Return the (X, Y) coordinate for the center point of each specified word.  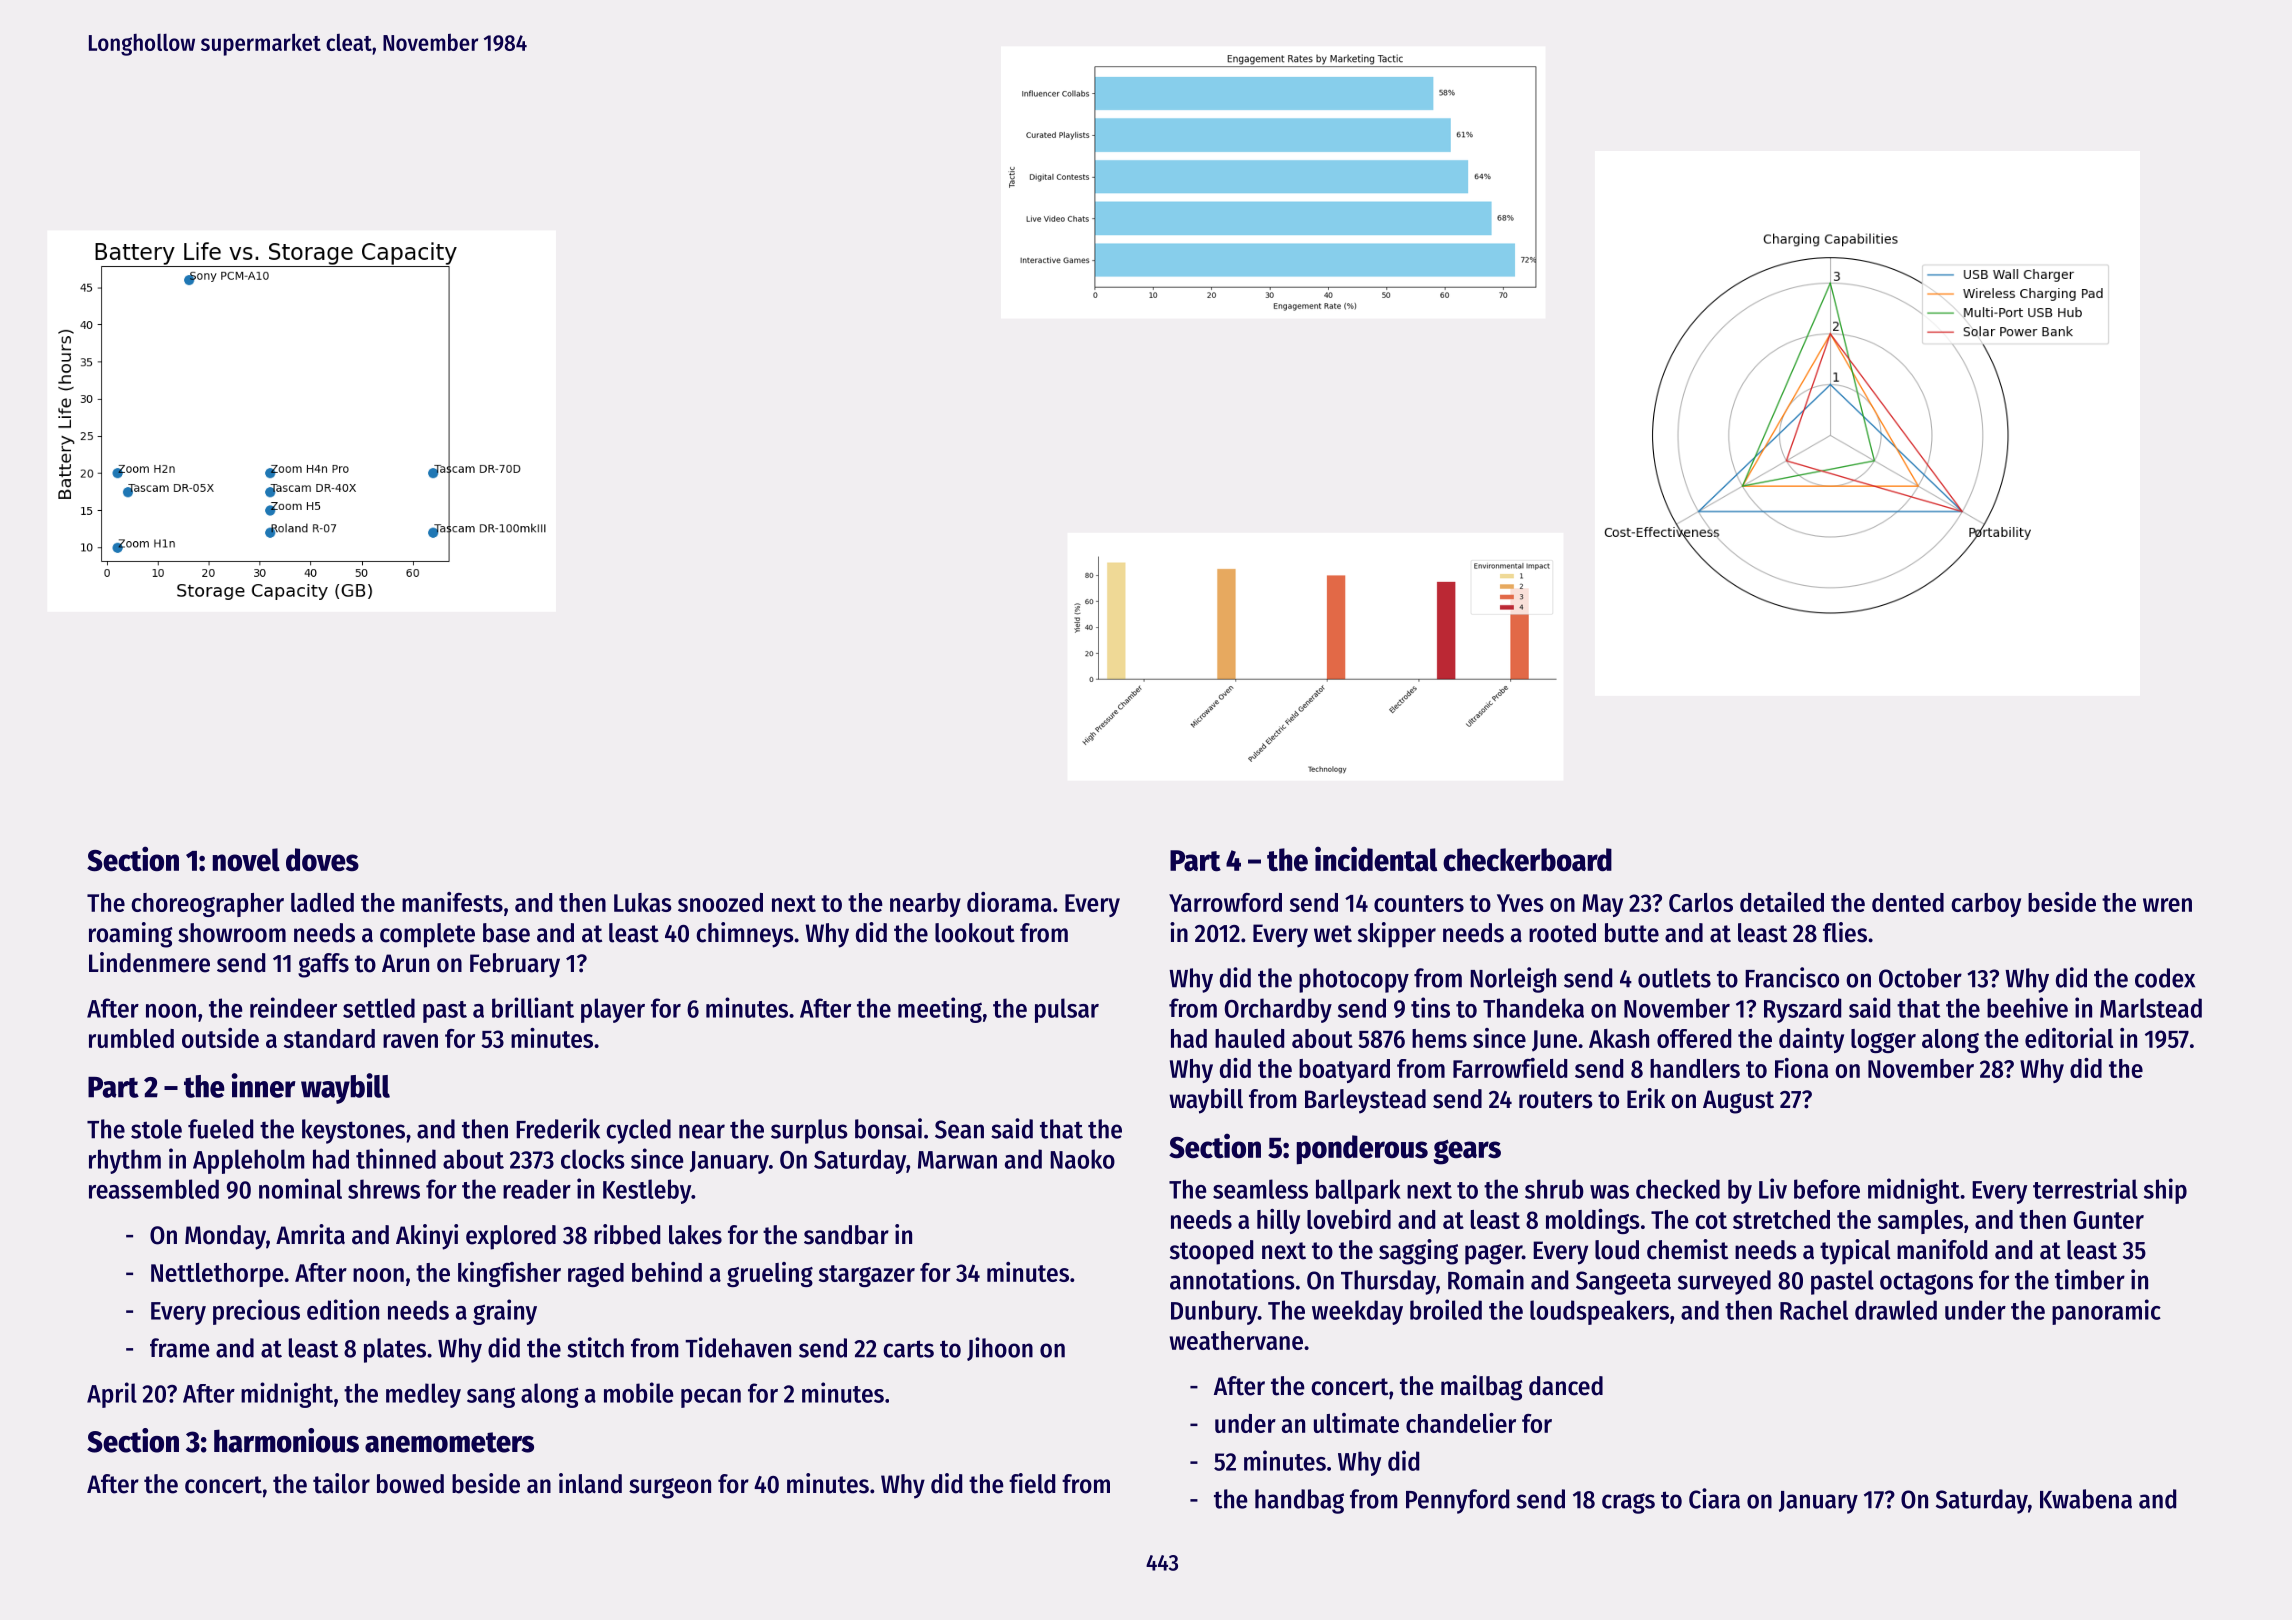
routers (1556, 1100)
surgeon (670, 1488)
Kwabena (2086, 1499)
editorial (2069, 1038)
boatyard (1344, 1071)
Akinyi (427, 1237)
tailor (341, 1483)
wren (2167, 905)
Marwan (957, 1160)
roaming (130, 935)
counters (1419, 903)
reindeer (293, 1007)
